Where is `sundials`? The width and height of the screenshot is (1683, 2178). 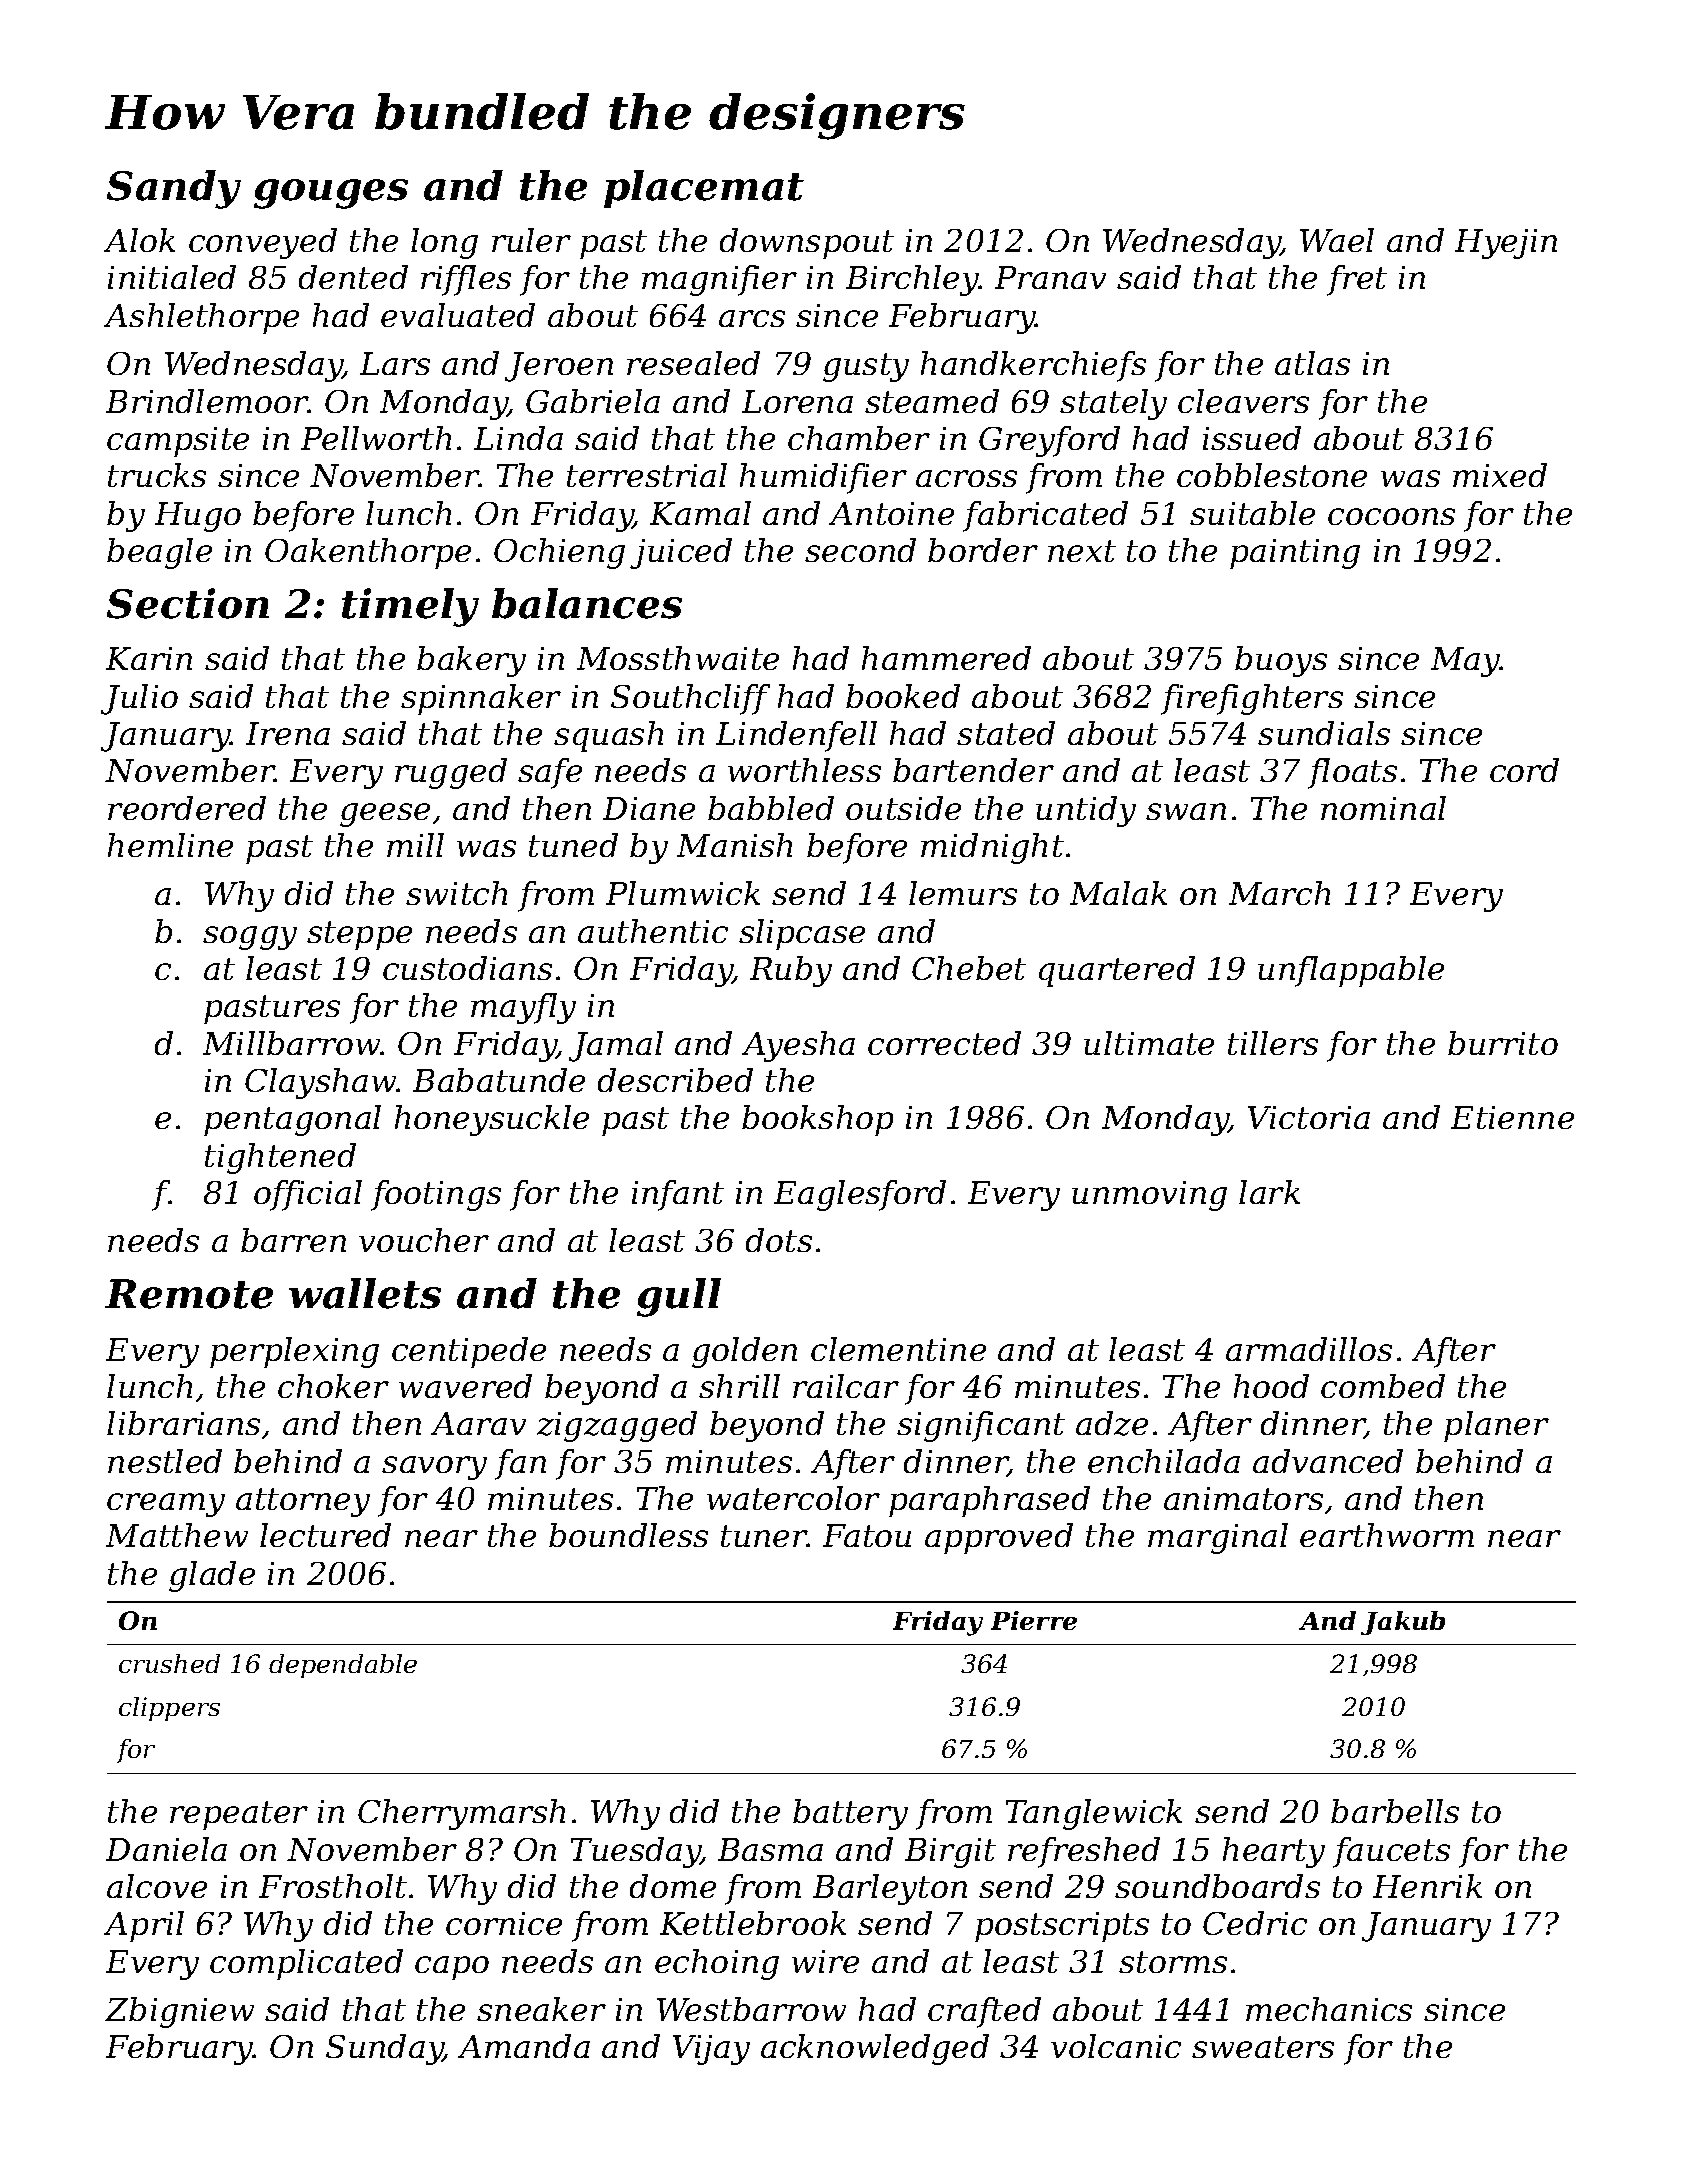
sundials is located at coordinates (1324, 733).
